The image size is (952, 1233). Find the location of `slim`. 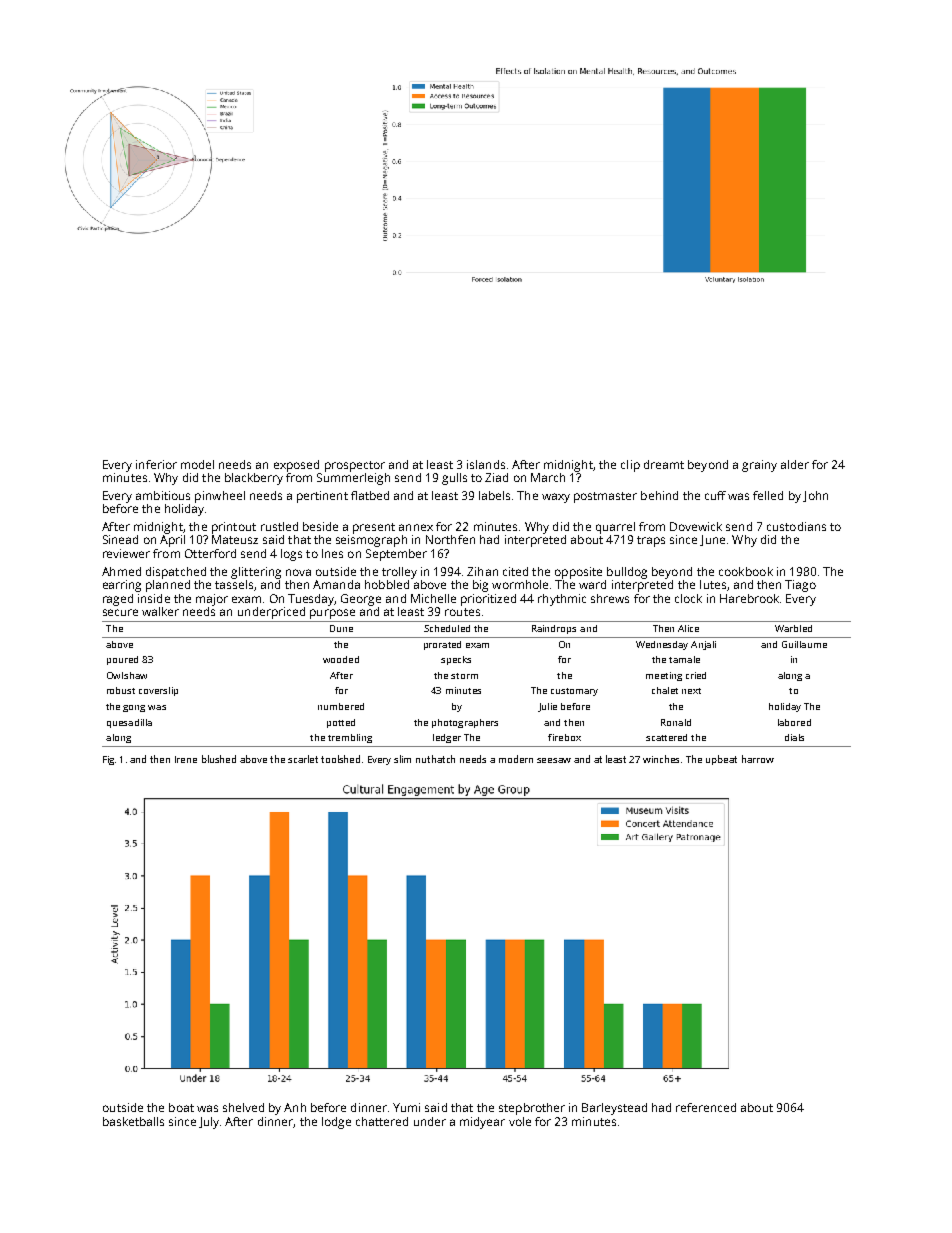

slim is located at coordinates (402, 759).
